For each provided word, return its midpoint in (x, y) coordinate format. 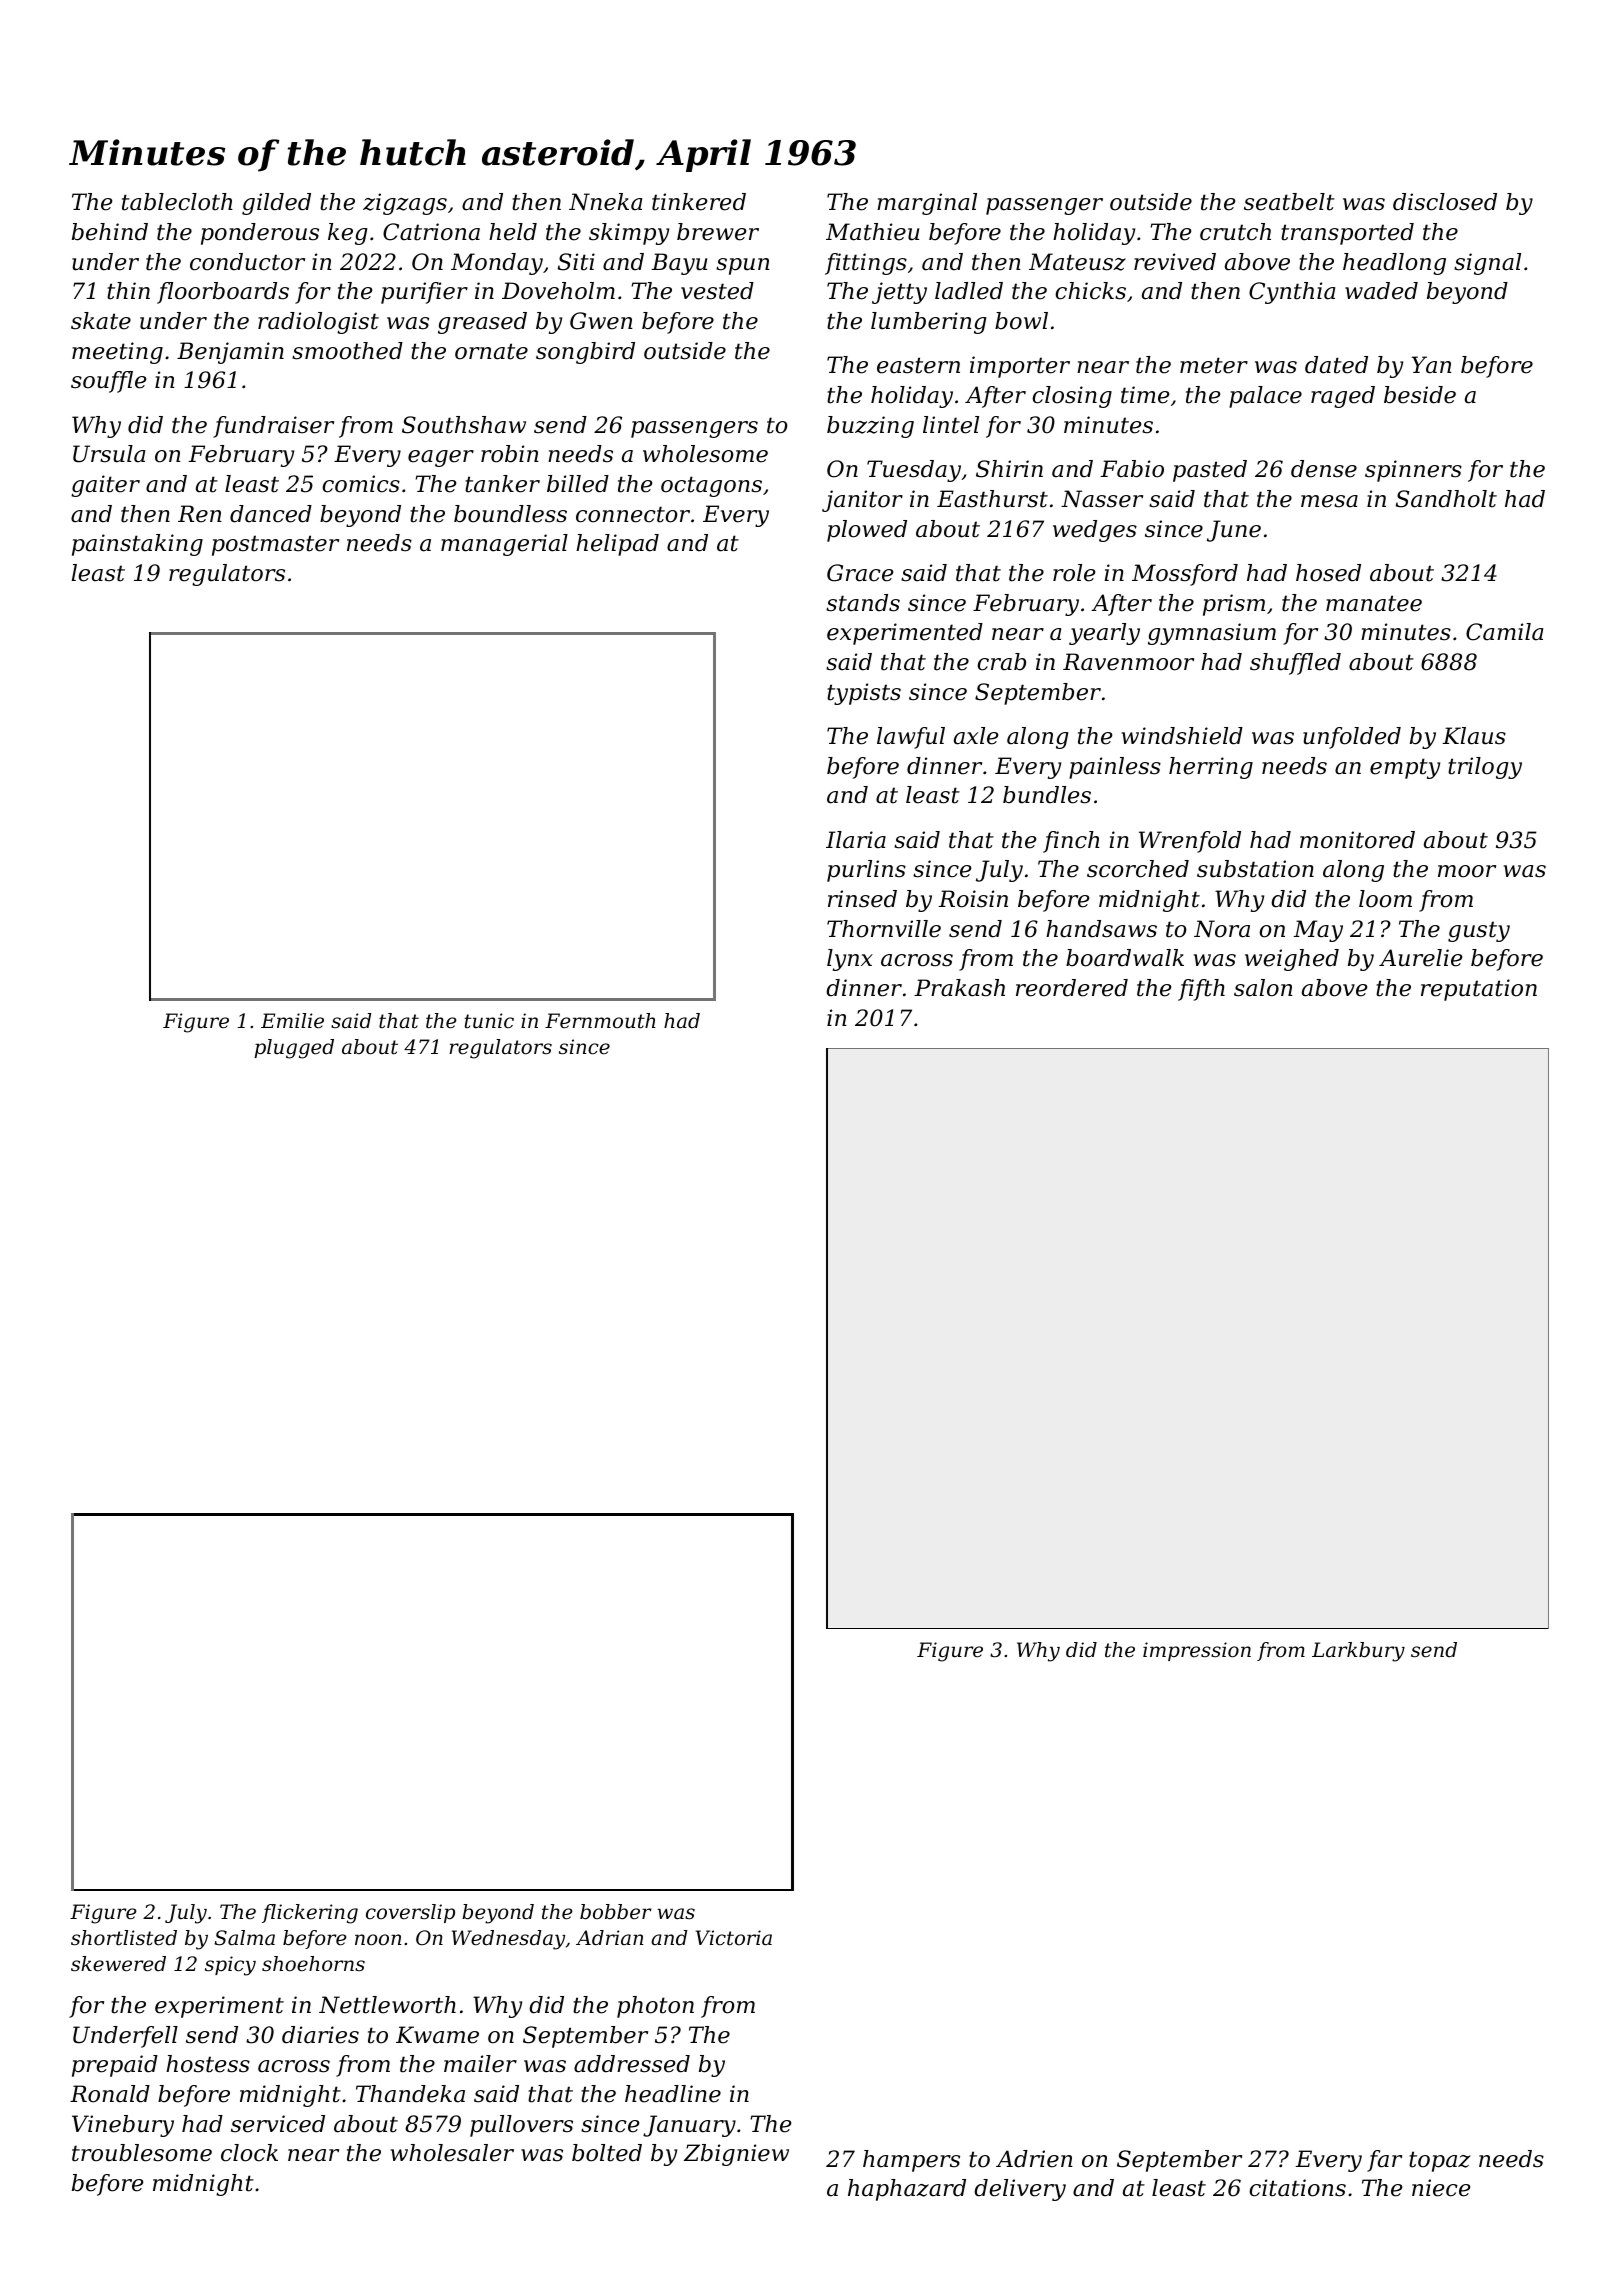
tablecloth (177, 202)
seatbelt (1289, 202)
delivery (1020, 2190)
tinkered (699, 202)
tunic (489, 1020)
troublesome (142, 2153)
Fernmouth (600, 1021)
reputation (1479, 990)
